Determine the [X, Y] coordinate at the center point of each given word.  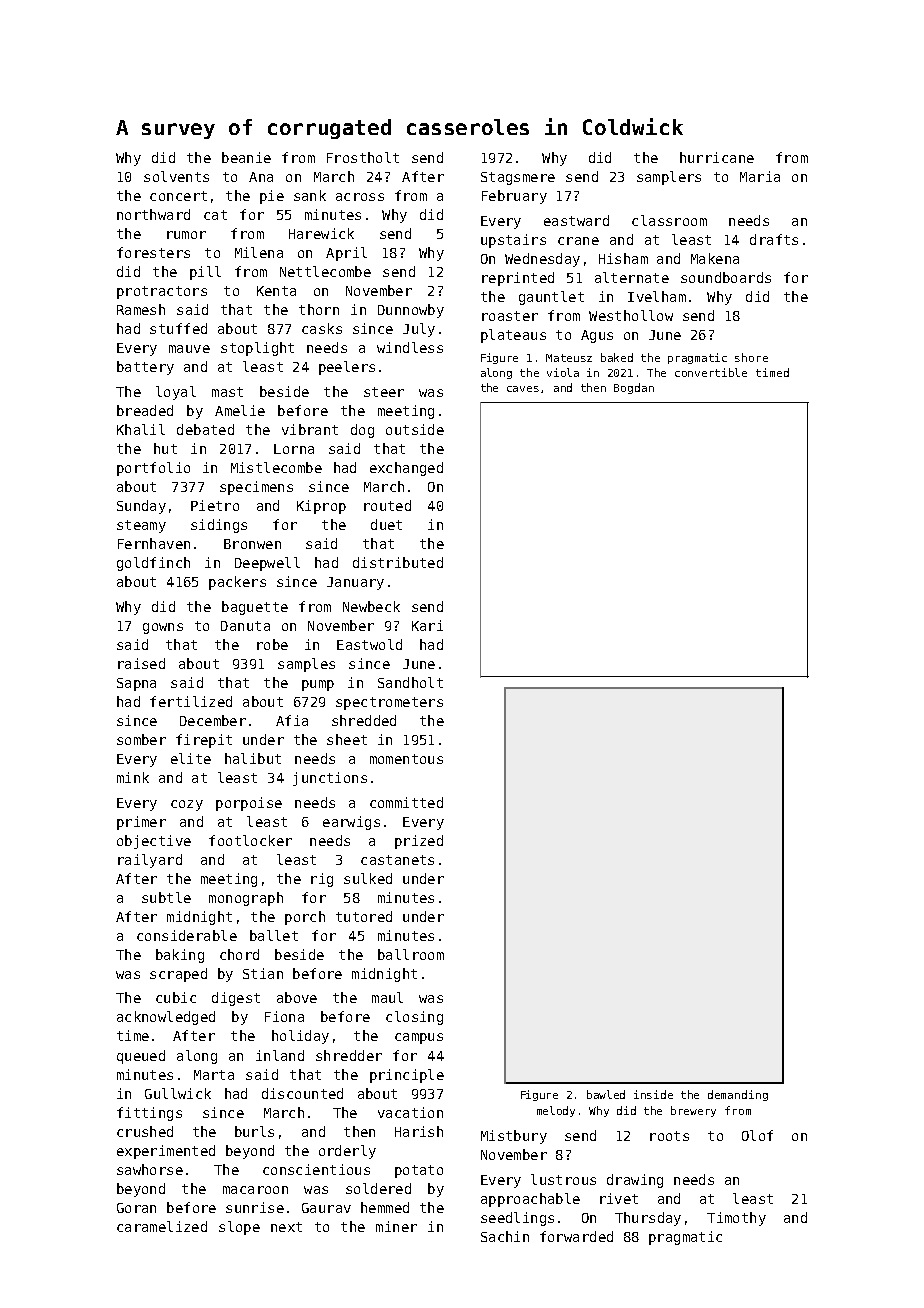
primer [141, 823]
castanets [397, 860]
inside [653, 1094]
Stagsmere [518, 178]
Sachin [505, 1236]
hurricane [717, 157]
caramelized [162, 1226]
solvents [176, 176]
